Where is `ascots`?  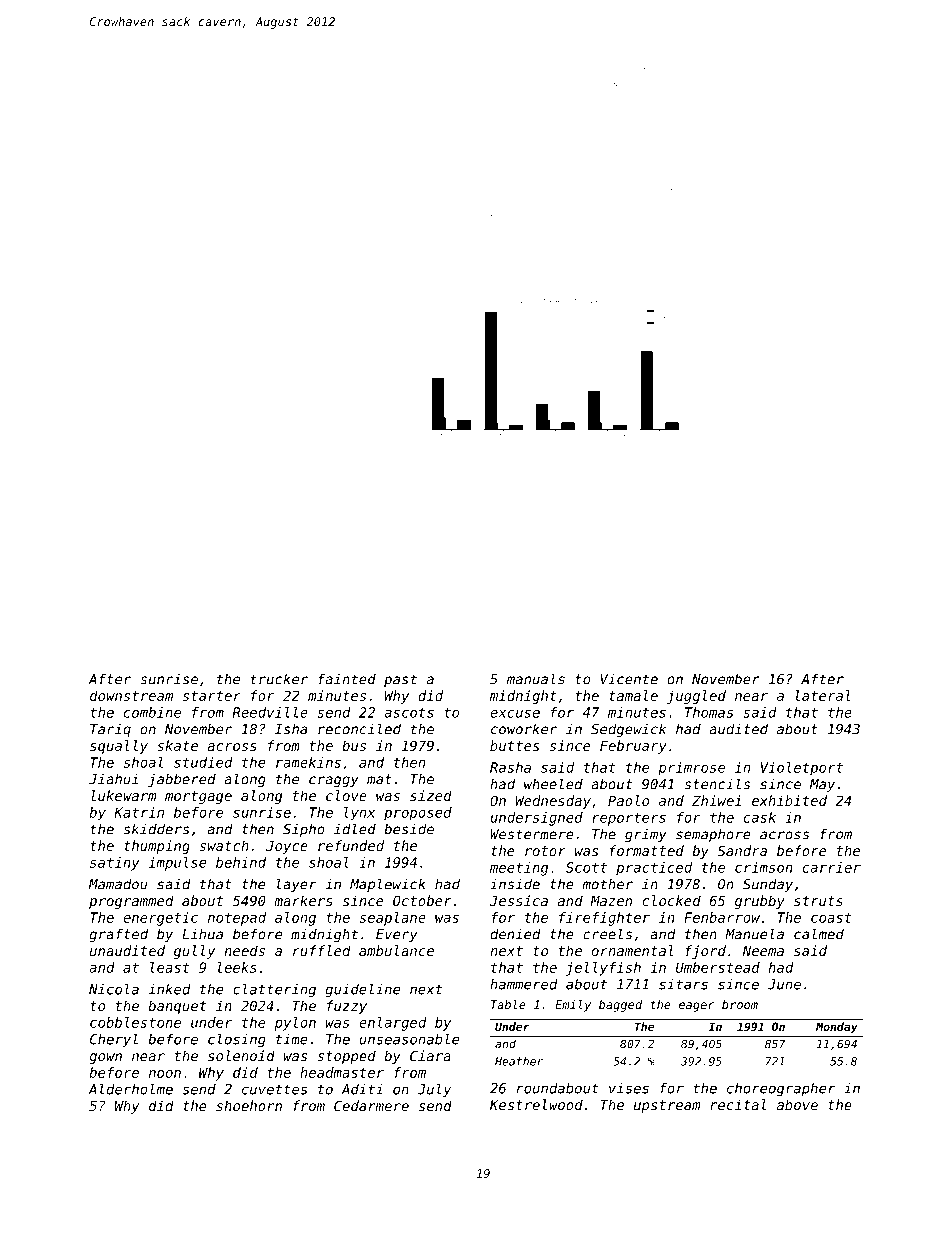
ascots is located at coordinates (409, 712).
